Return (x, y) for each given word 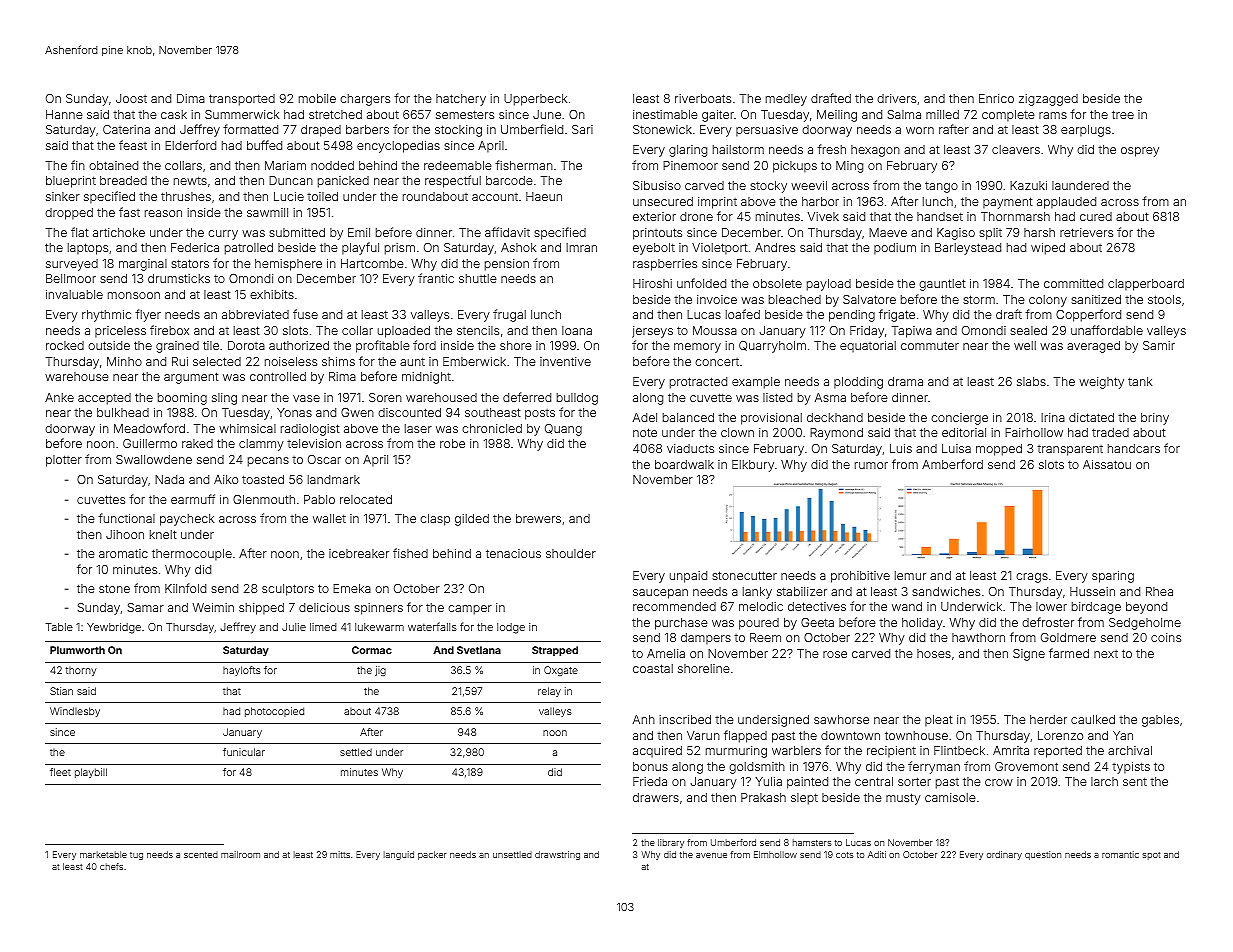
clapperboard (1146, 285)
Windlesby (75, 712)
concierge (959, 419)
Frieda (650, 781)
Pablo (319, 499)
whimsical (247, 428)
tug (136, 856)
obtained (113, 165)
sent (1135, 781)
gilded (472, 520)
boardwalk (684, 464)
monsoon (134, 295)
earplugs (1086, 131)
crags (1032, 578)
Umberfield (532, 129)
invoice (717, 299)
